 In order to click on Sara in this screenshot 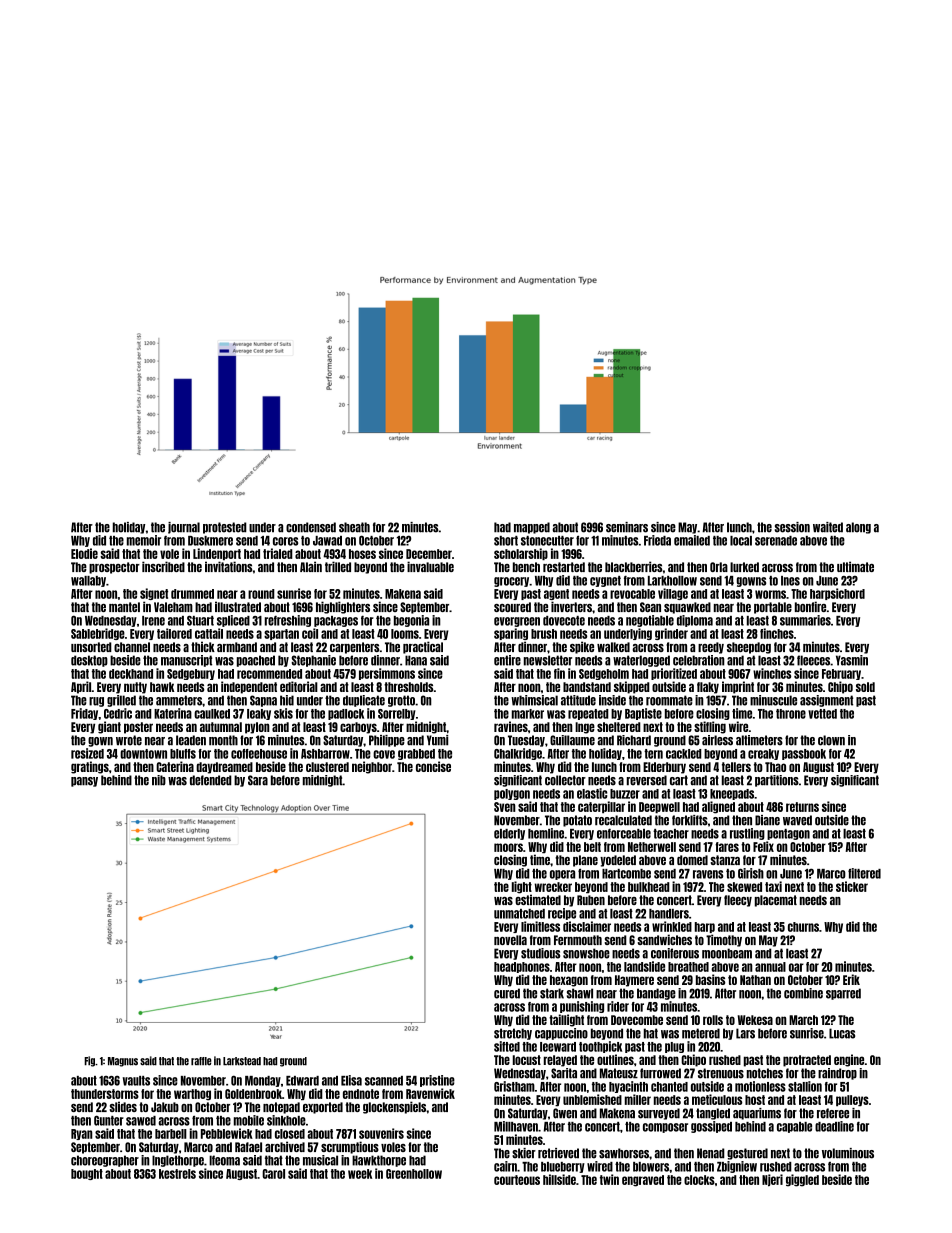, I will do `click(258, 780)`.
